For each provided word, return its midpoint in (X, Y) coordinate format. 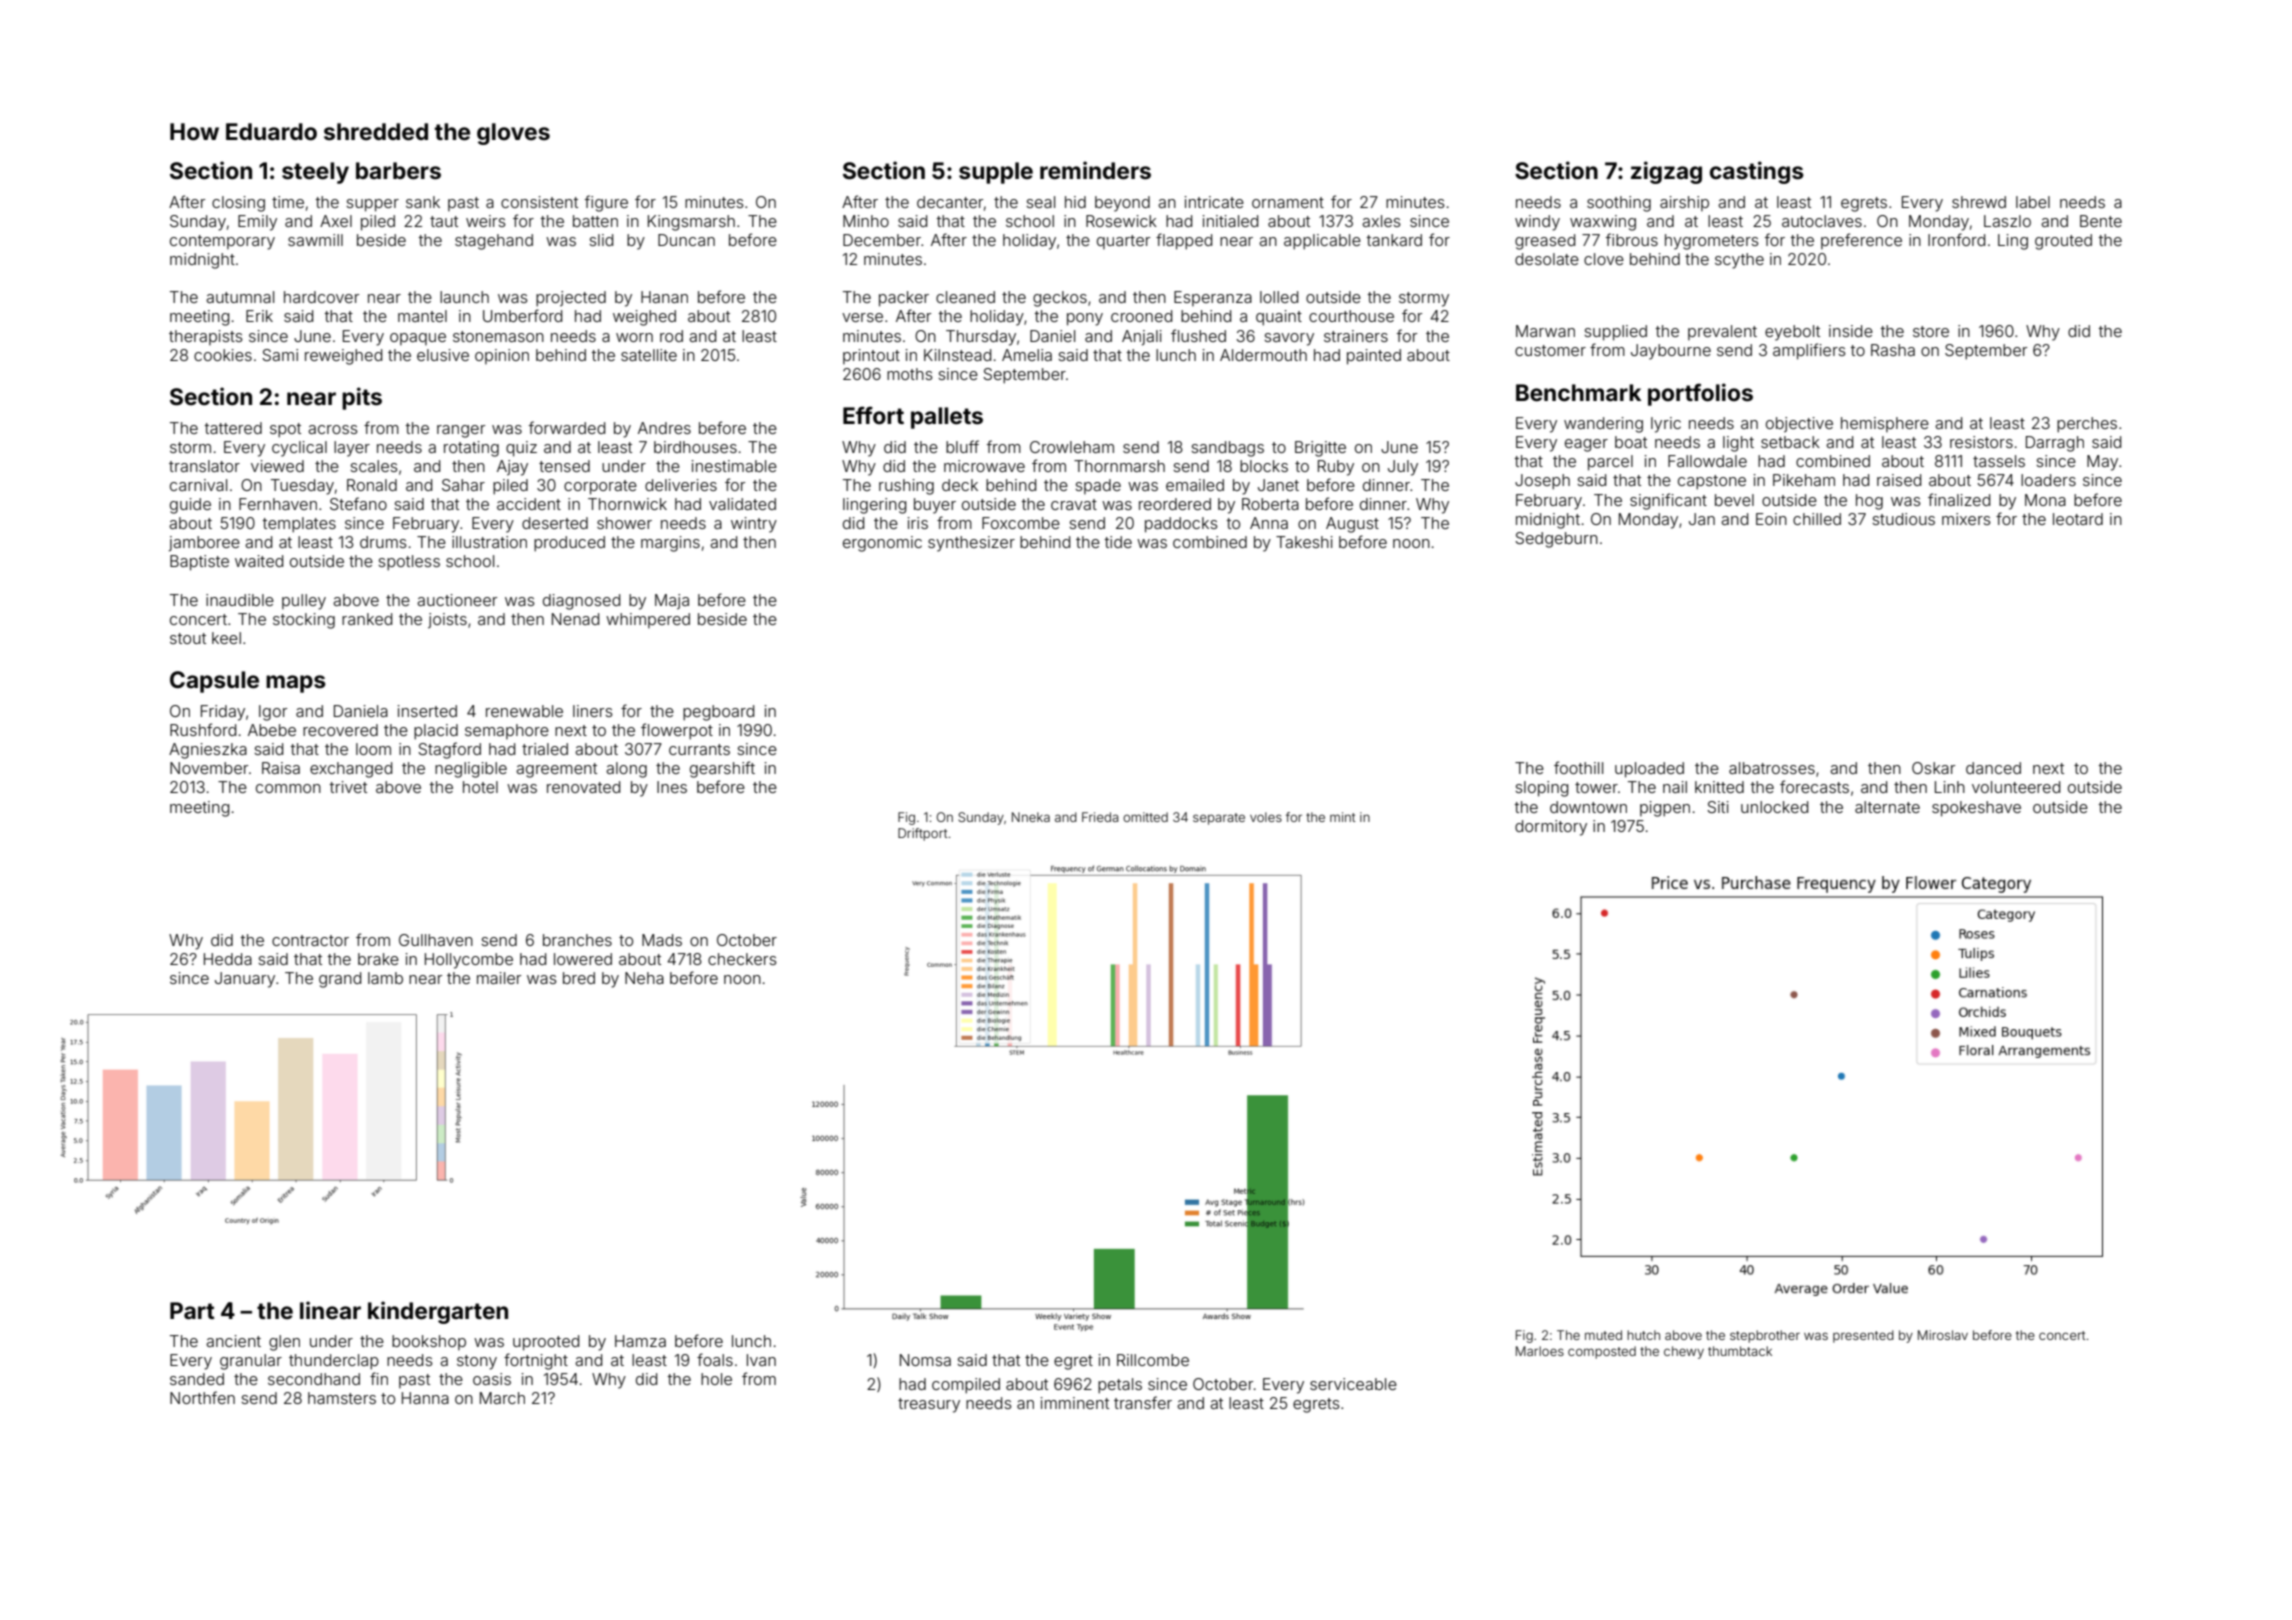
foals (715, 1359)
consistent (539, 202)
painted (1374, 357)
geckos (1060, 299)
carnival (198, 485)
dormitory (1551, 828)
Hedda (228, 959)
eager (1586, 445)
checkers (742, 959)
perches (2087, 425)
